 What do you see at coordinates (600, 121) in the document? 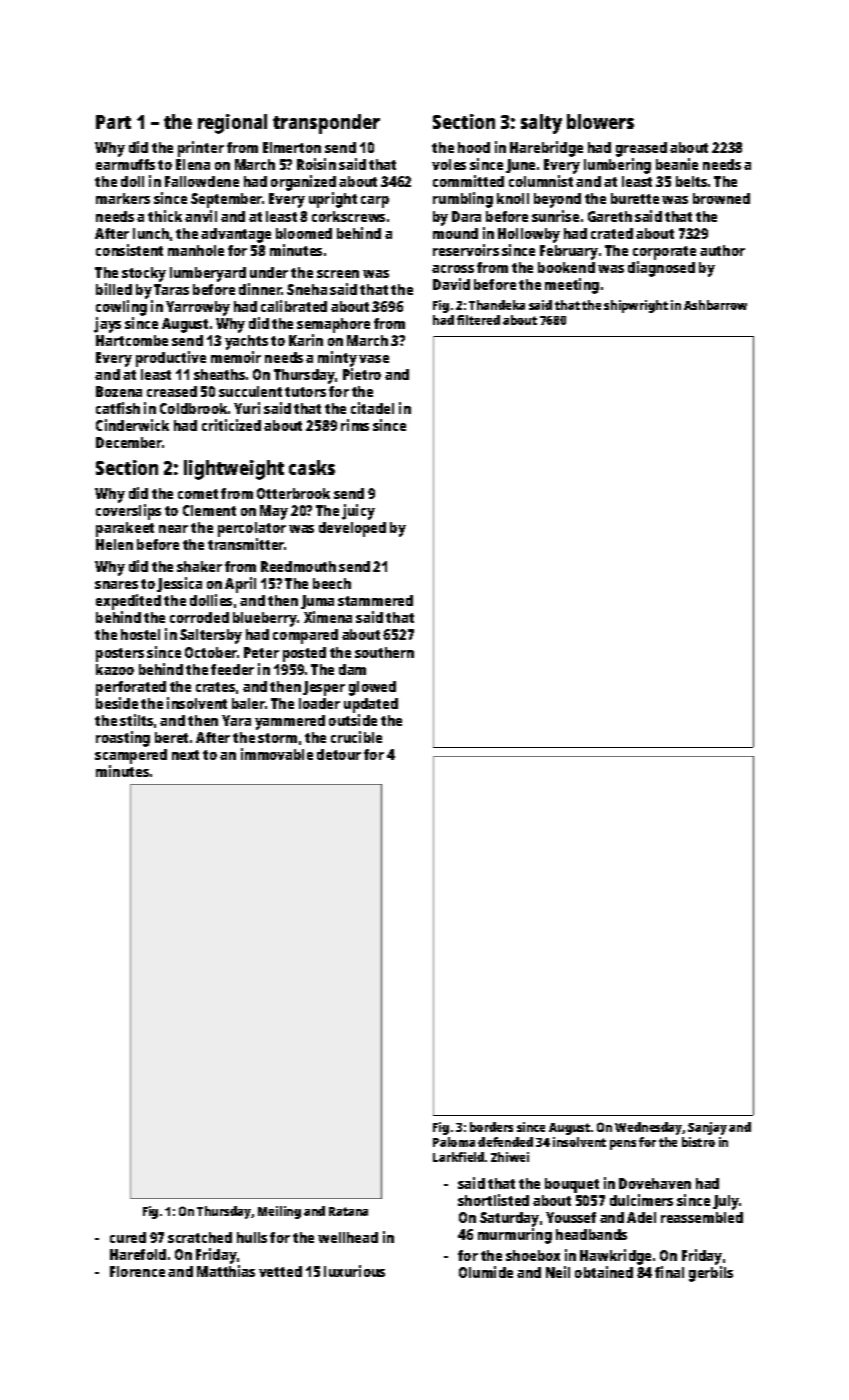
I see `blowers` at bounding box center [600, 121].
